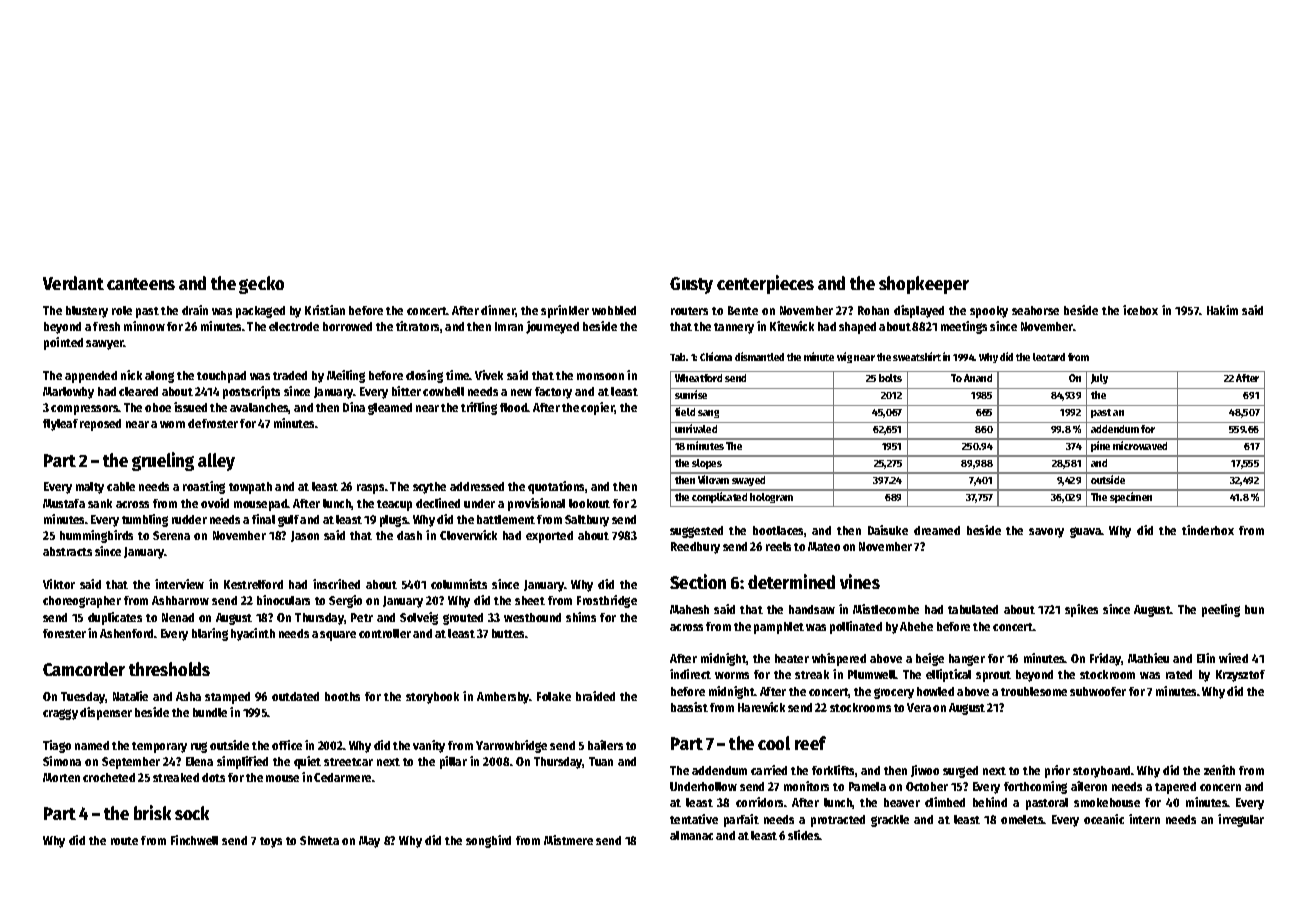 The image size is (1308, 924). Describe the element at coordinates (514, 407) in the page. I see `flood` at that location.
